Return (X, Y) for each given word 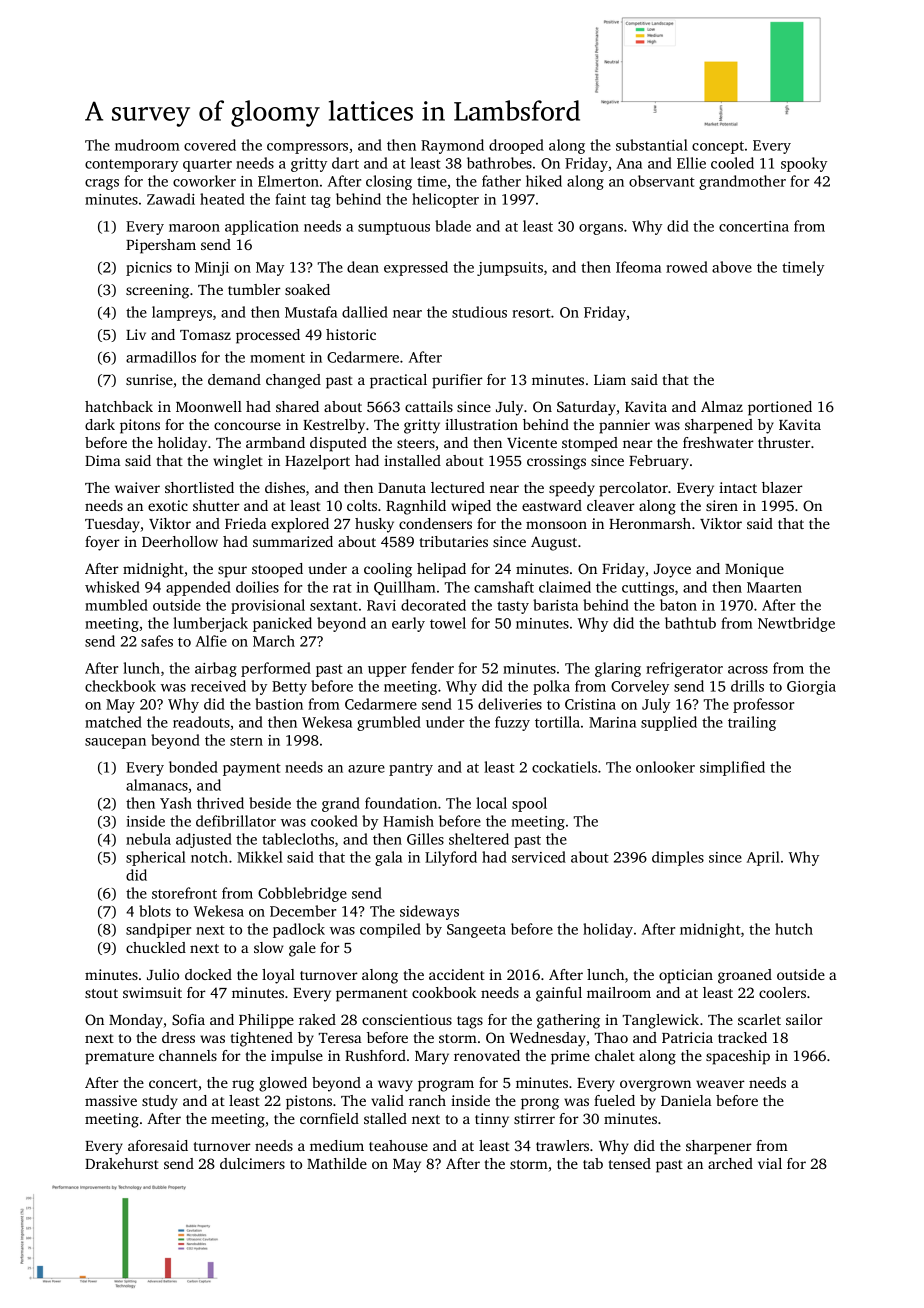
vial (770, 1163)
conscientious (407, 1019)
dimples (678, 858)
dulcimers (252, 1163)
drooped (516, 146)
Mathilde (337, 1163)
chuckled (156, 947)
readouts (201, 722)
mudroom (147, 145)
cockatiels (564, 767)
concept (718, 147)
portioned (780, 408)
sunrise (149, 379)
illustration (481, 424)
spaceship (738, 1057)
